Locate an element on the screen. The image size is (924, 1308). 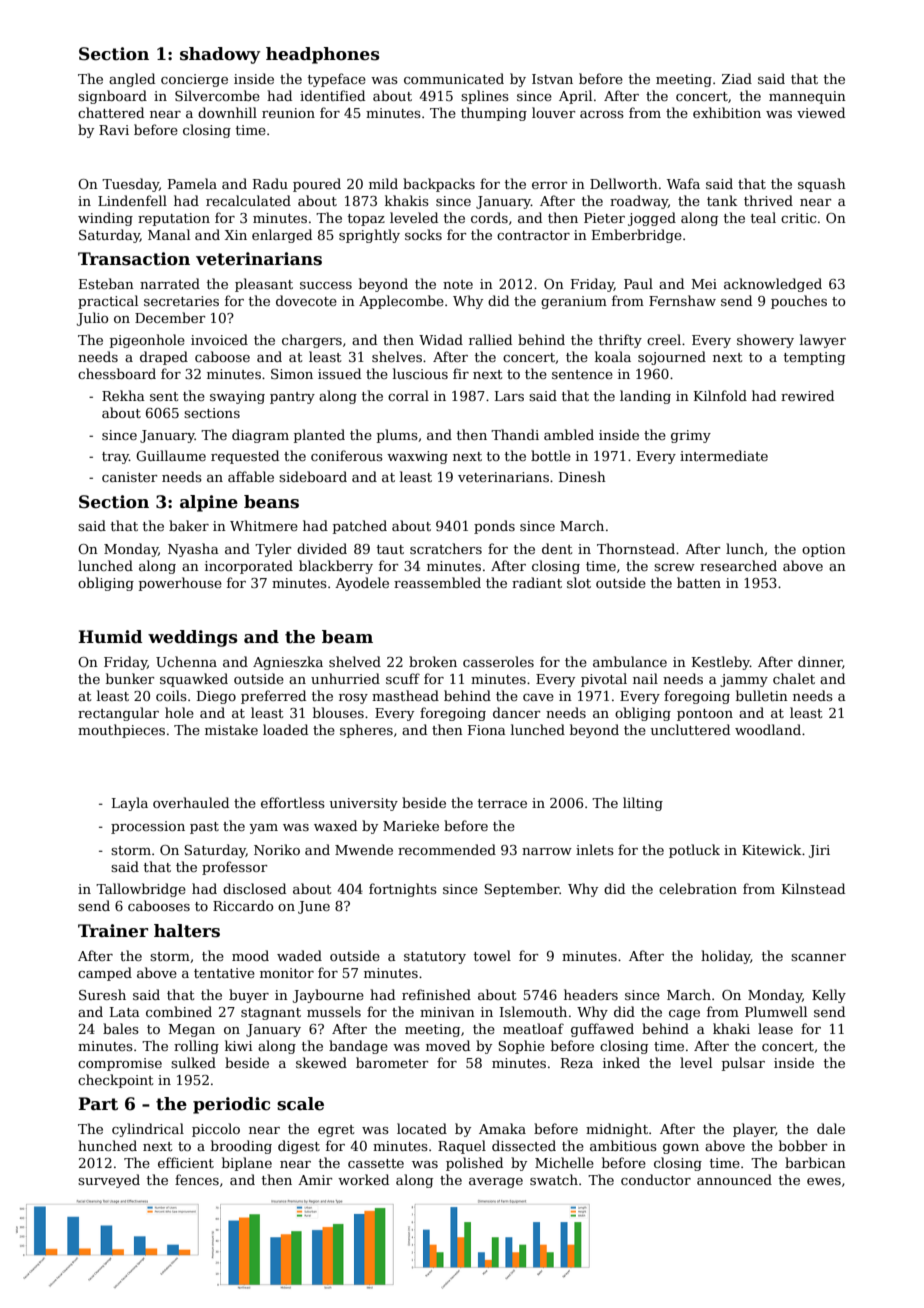
Thandi is located at coordinates (515, 434).
